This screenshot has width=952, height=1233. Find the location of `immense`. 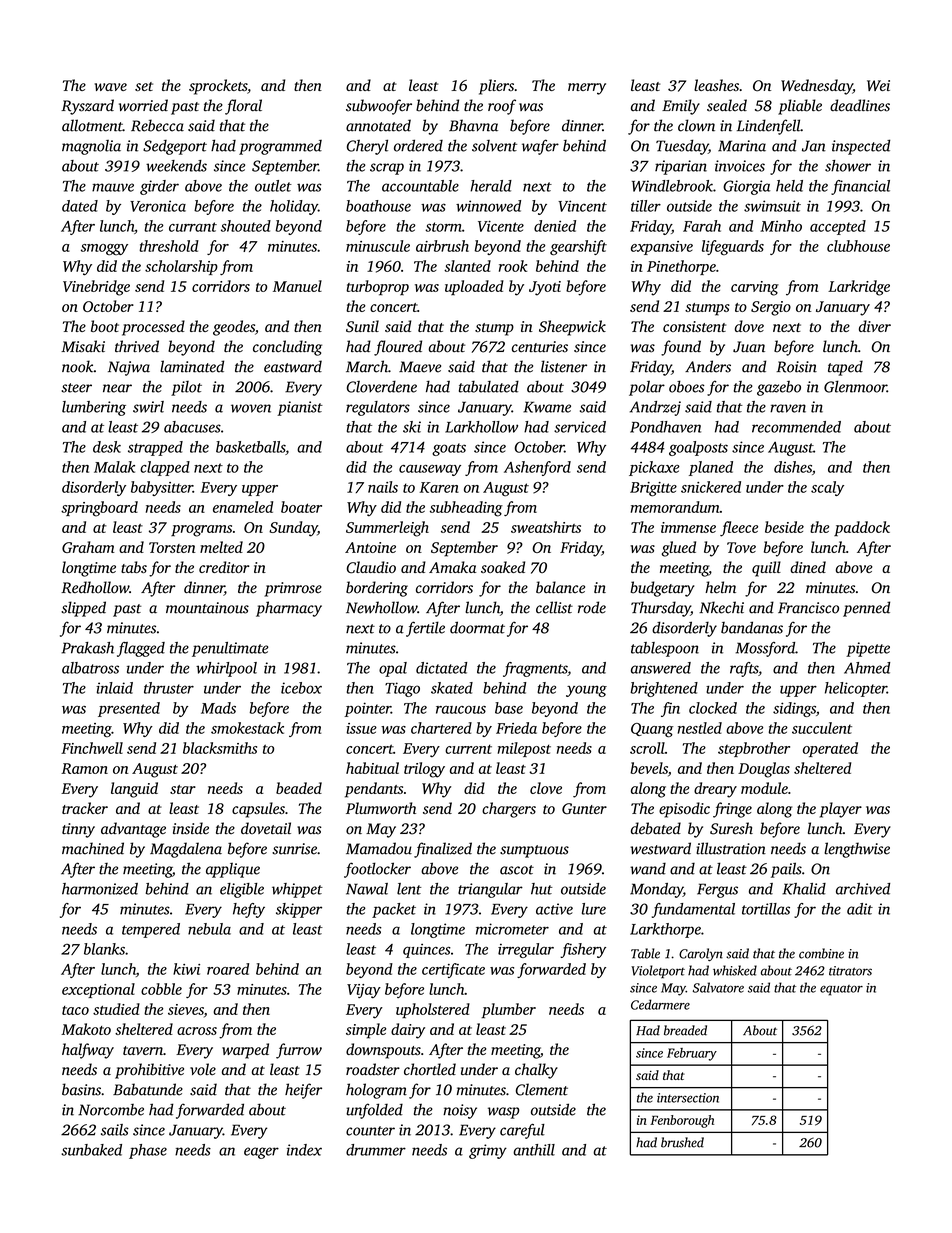

immense is located at coordinates (688, 527).
